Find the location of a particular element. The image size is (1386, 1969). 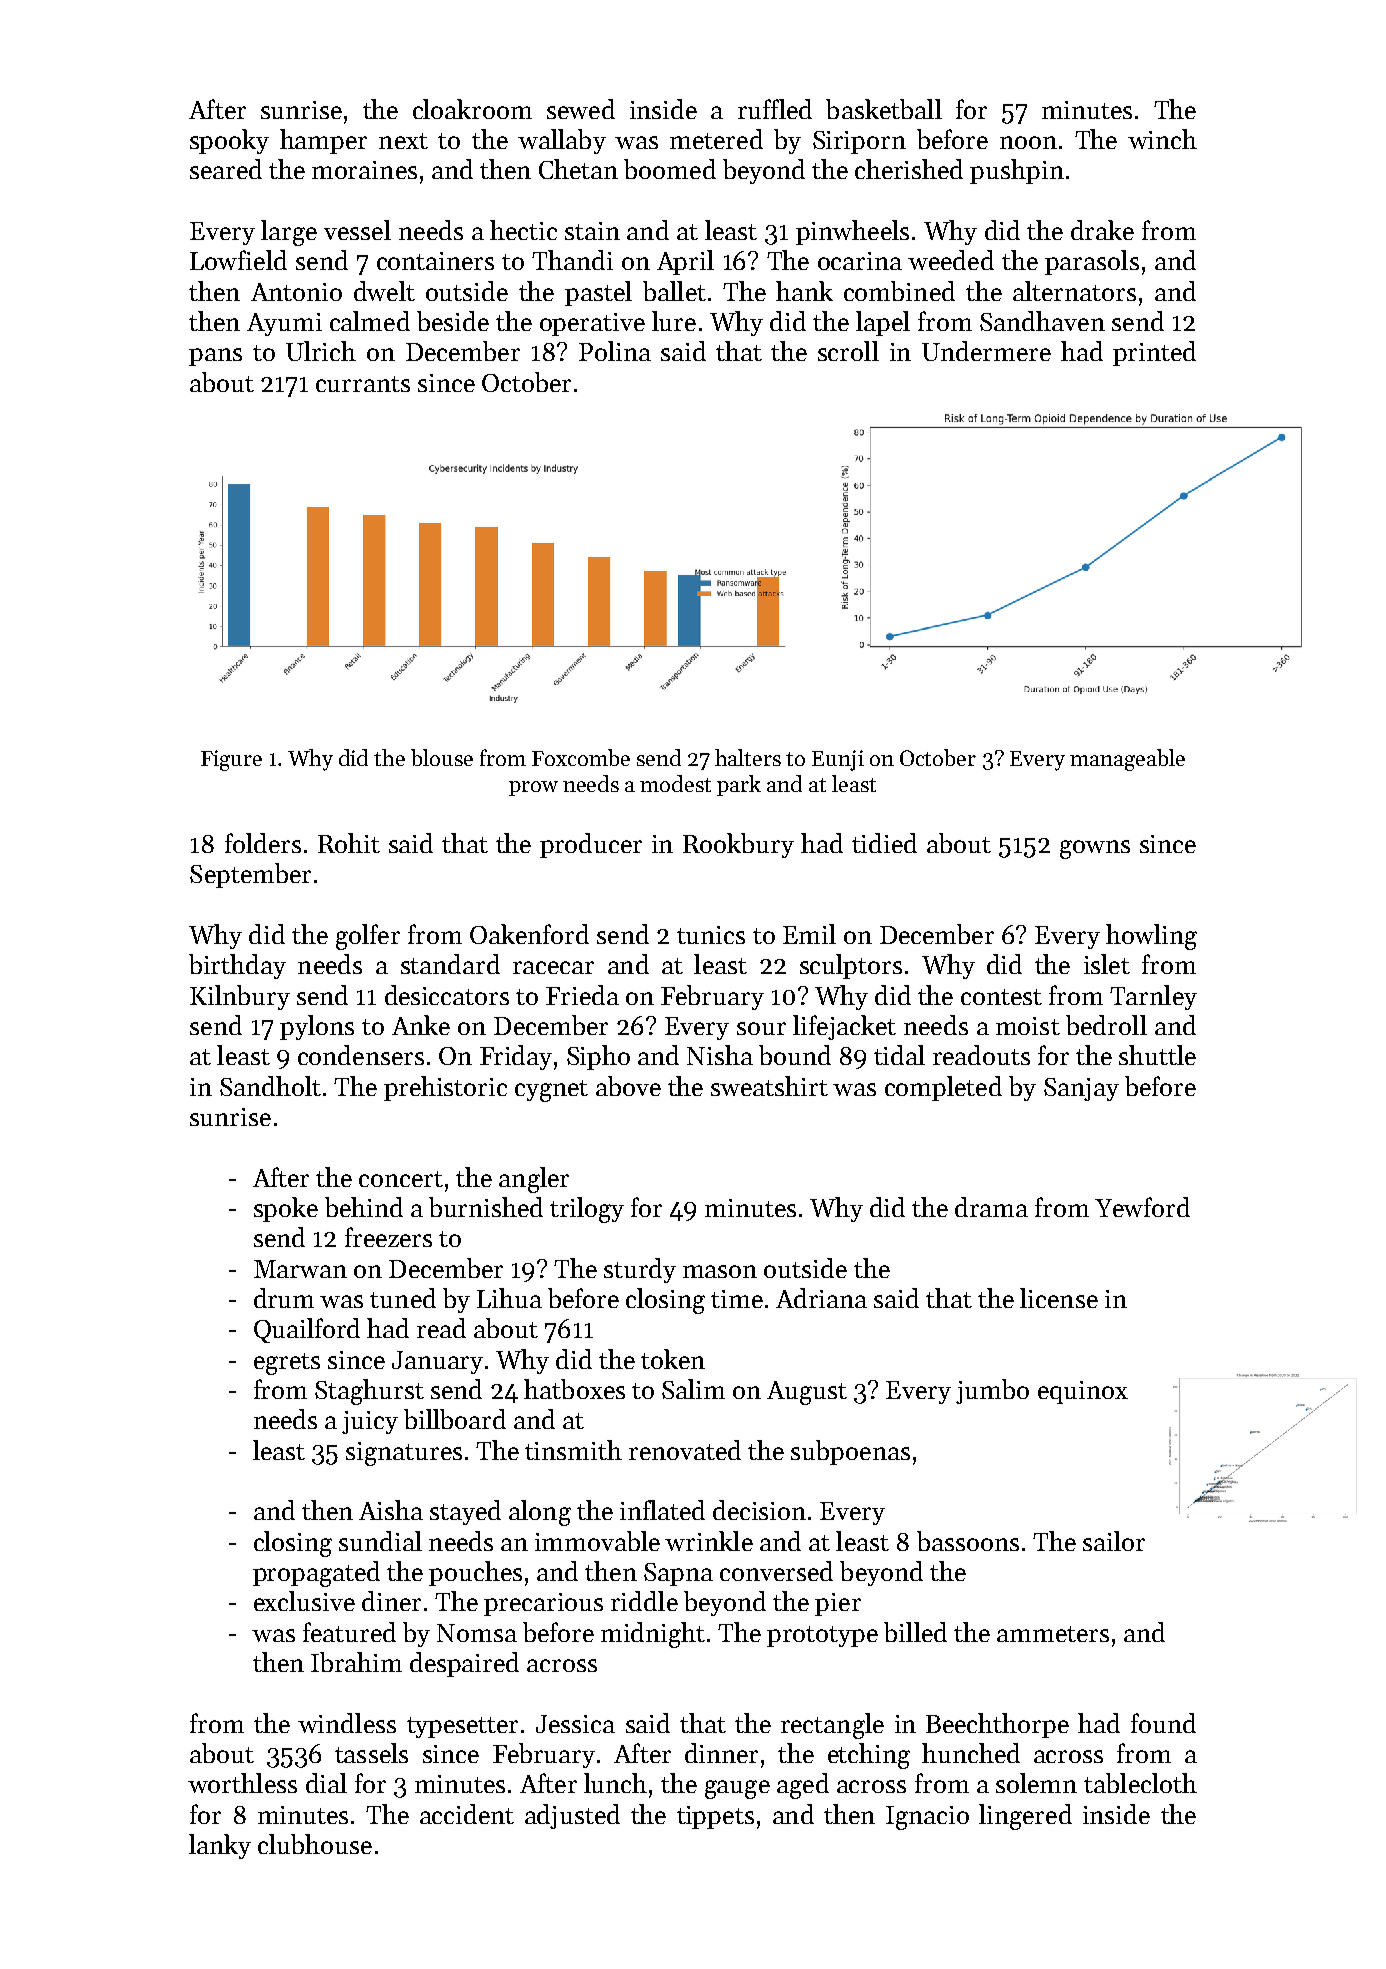

winch is located at coordinates (1162, 139).
